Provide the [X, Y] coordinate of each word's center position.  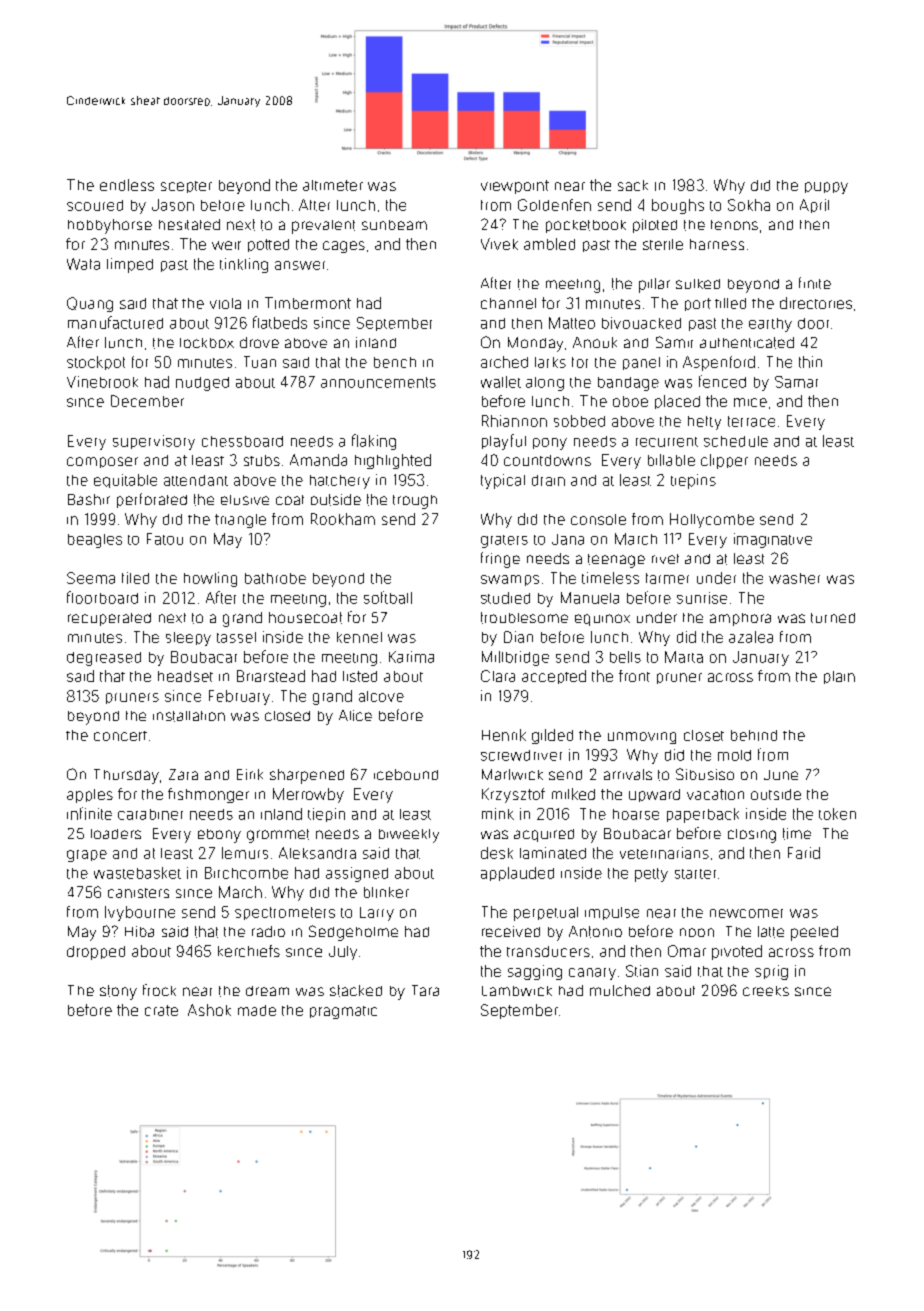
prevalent [323, 227]
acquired [544, 835]
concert [120, 736]
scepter [186, 187]
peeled [814, 933]
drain [548, 480]
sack [633, 185]
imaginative [773, 540]
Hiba [139, 931]
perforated [152, 500]
